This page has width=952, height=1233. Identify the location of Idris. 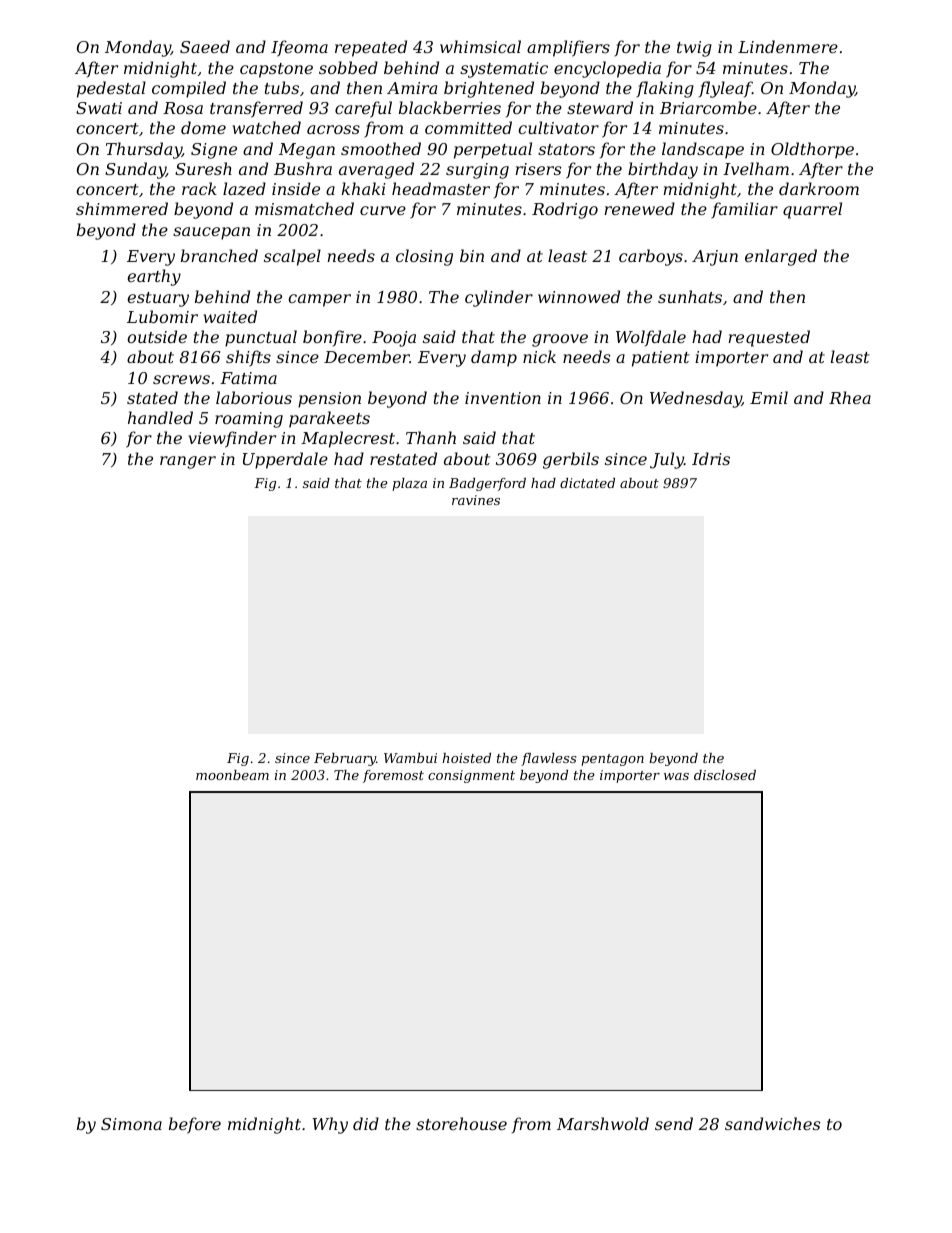
(711, 458).
